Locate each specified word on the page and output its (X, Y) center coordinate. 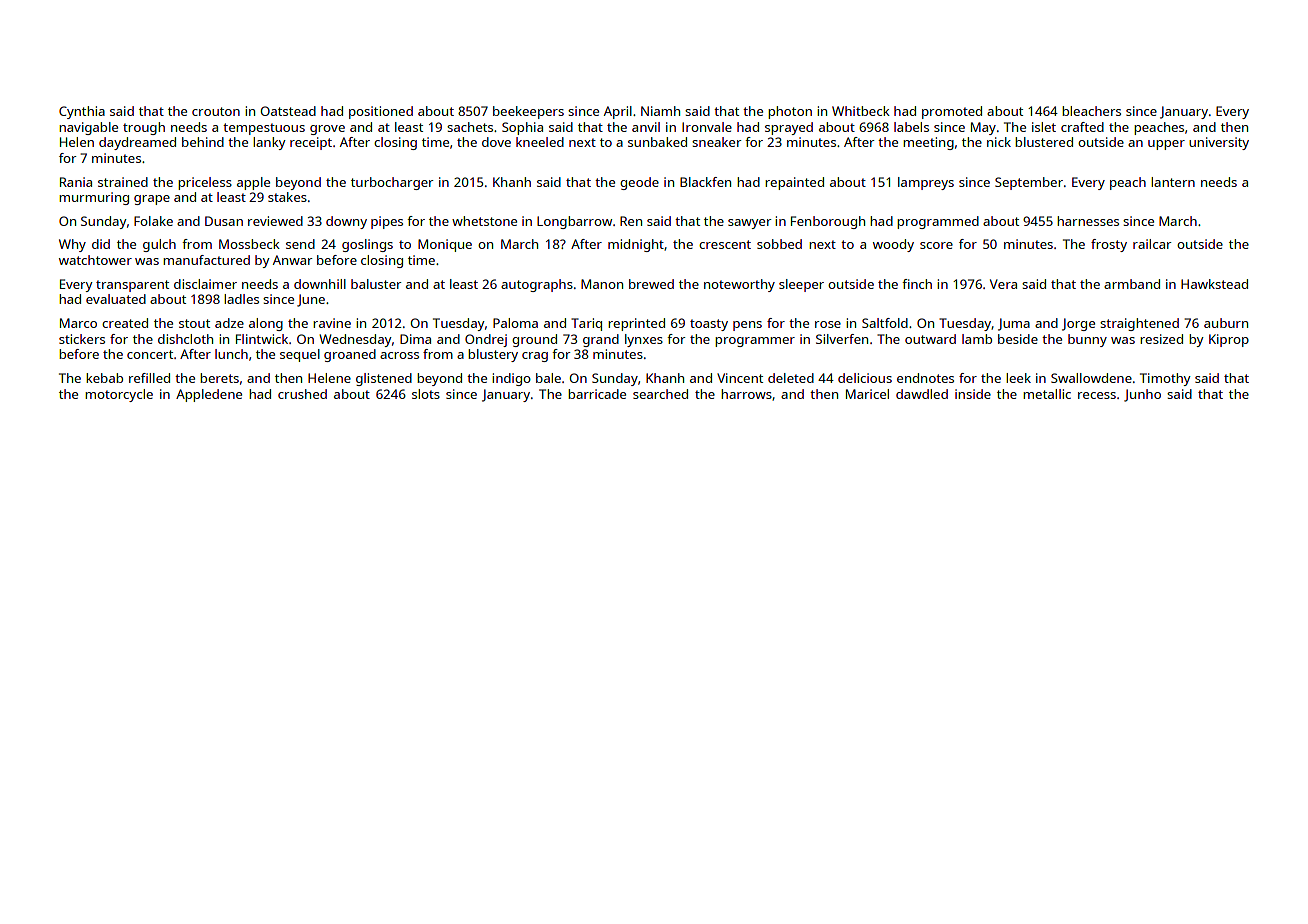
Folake (153, 221)
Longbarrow (574, 222)
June (311, 300)
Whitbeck (861, 111)
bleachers (1091, 111)
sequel (300, 355)
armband (1132, 284)
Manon (602, 284)
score (936, 245)
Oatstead (288, 111)
